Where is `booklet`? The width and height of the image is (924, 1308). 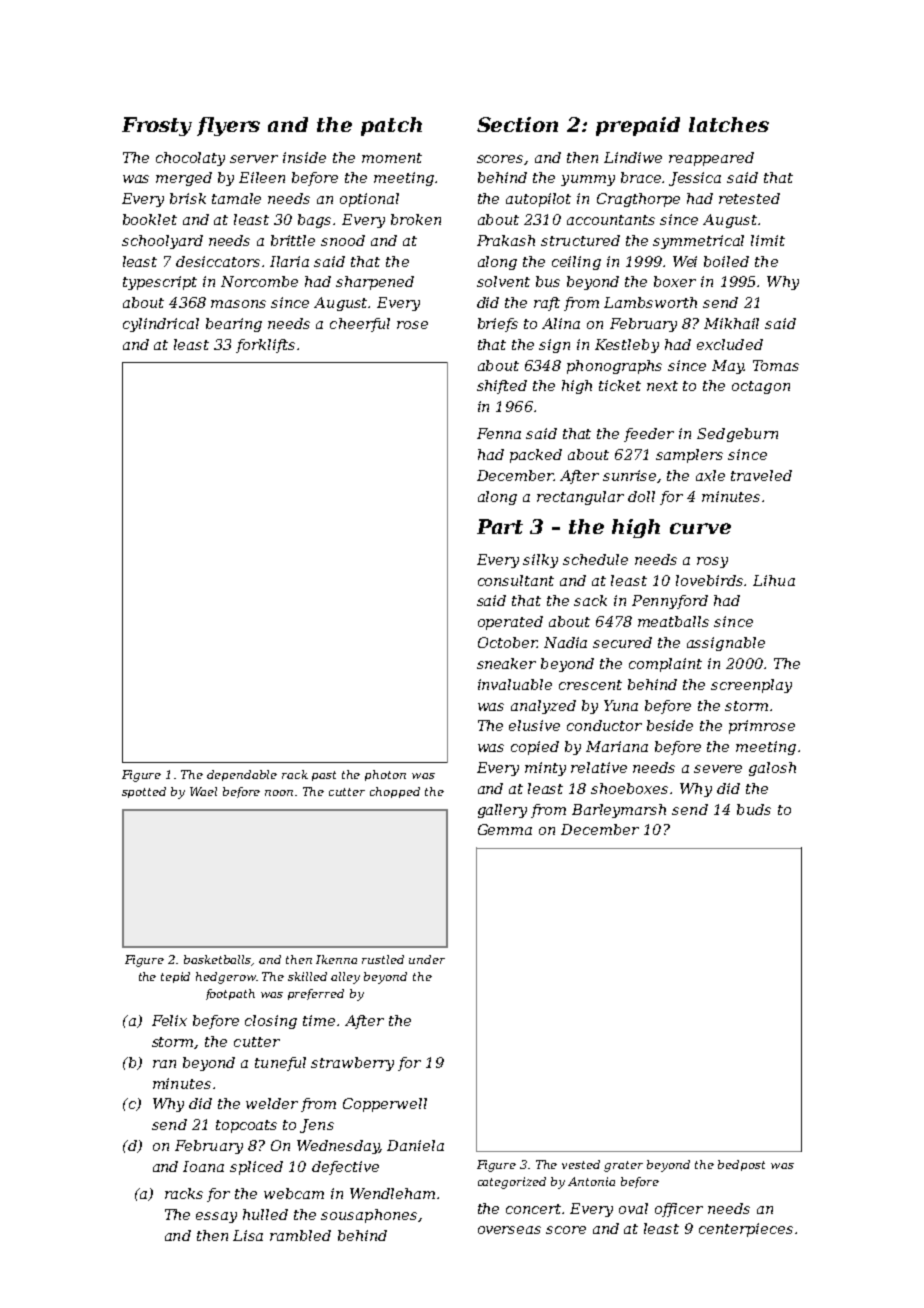
booklet is located at coordinates (150, 219).
